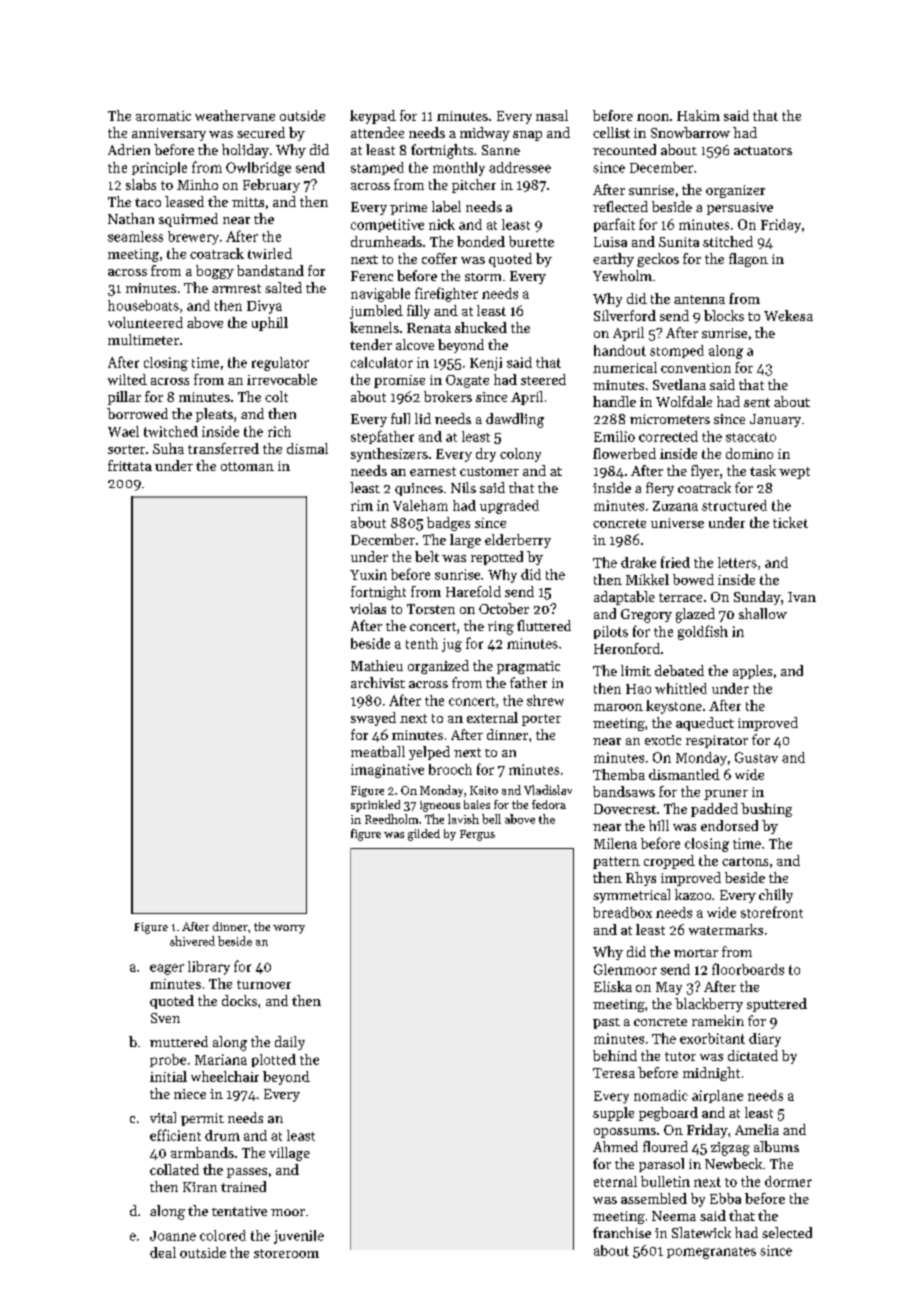 The width and height of the screenshot is (924, 1308). I want to click on weathervane, so click(235, 115).
